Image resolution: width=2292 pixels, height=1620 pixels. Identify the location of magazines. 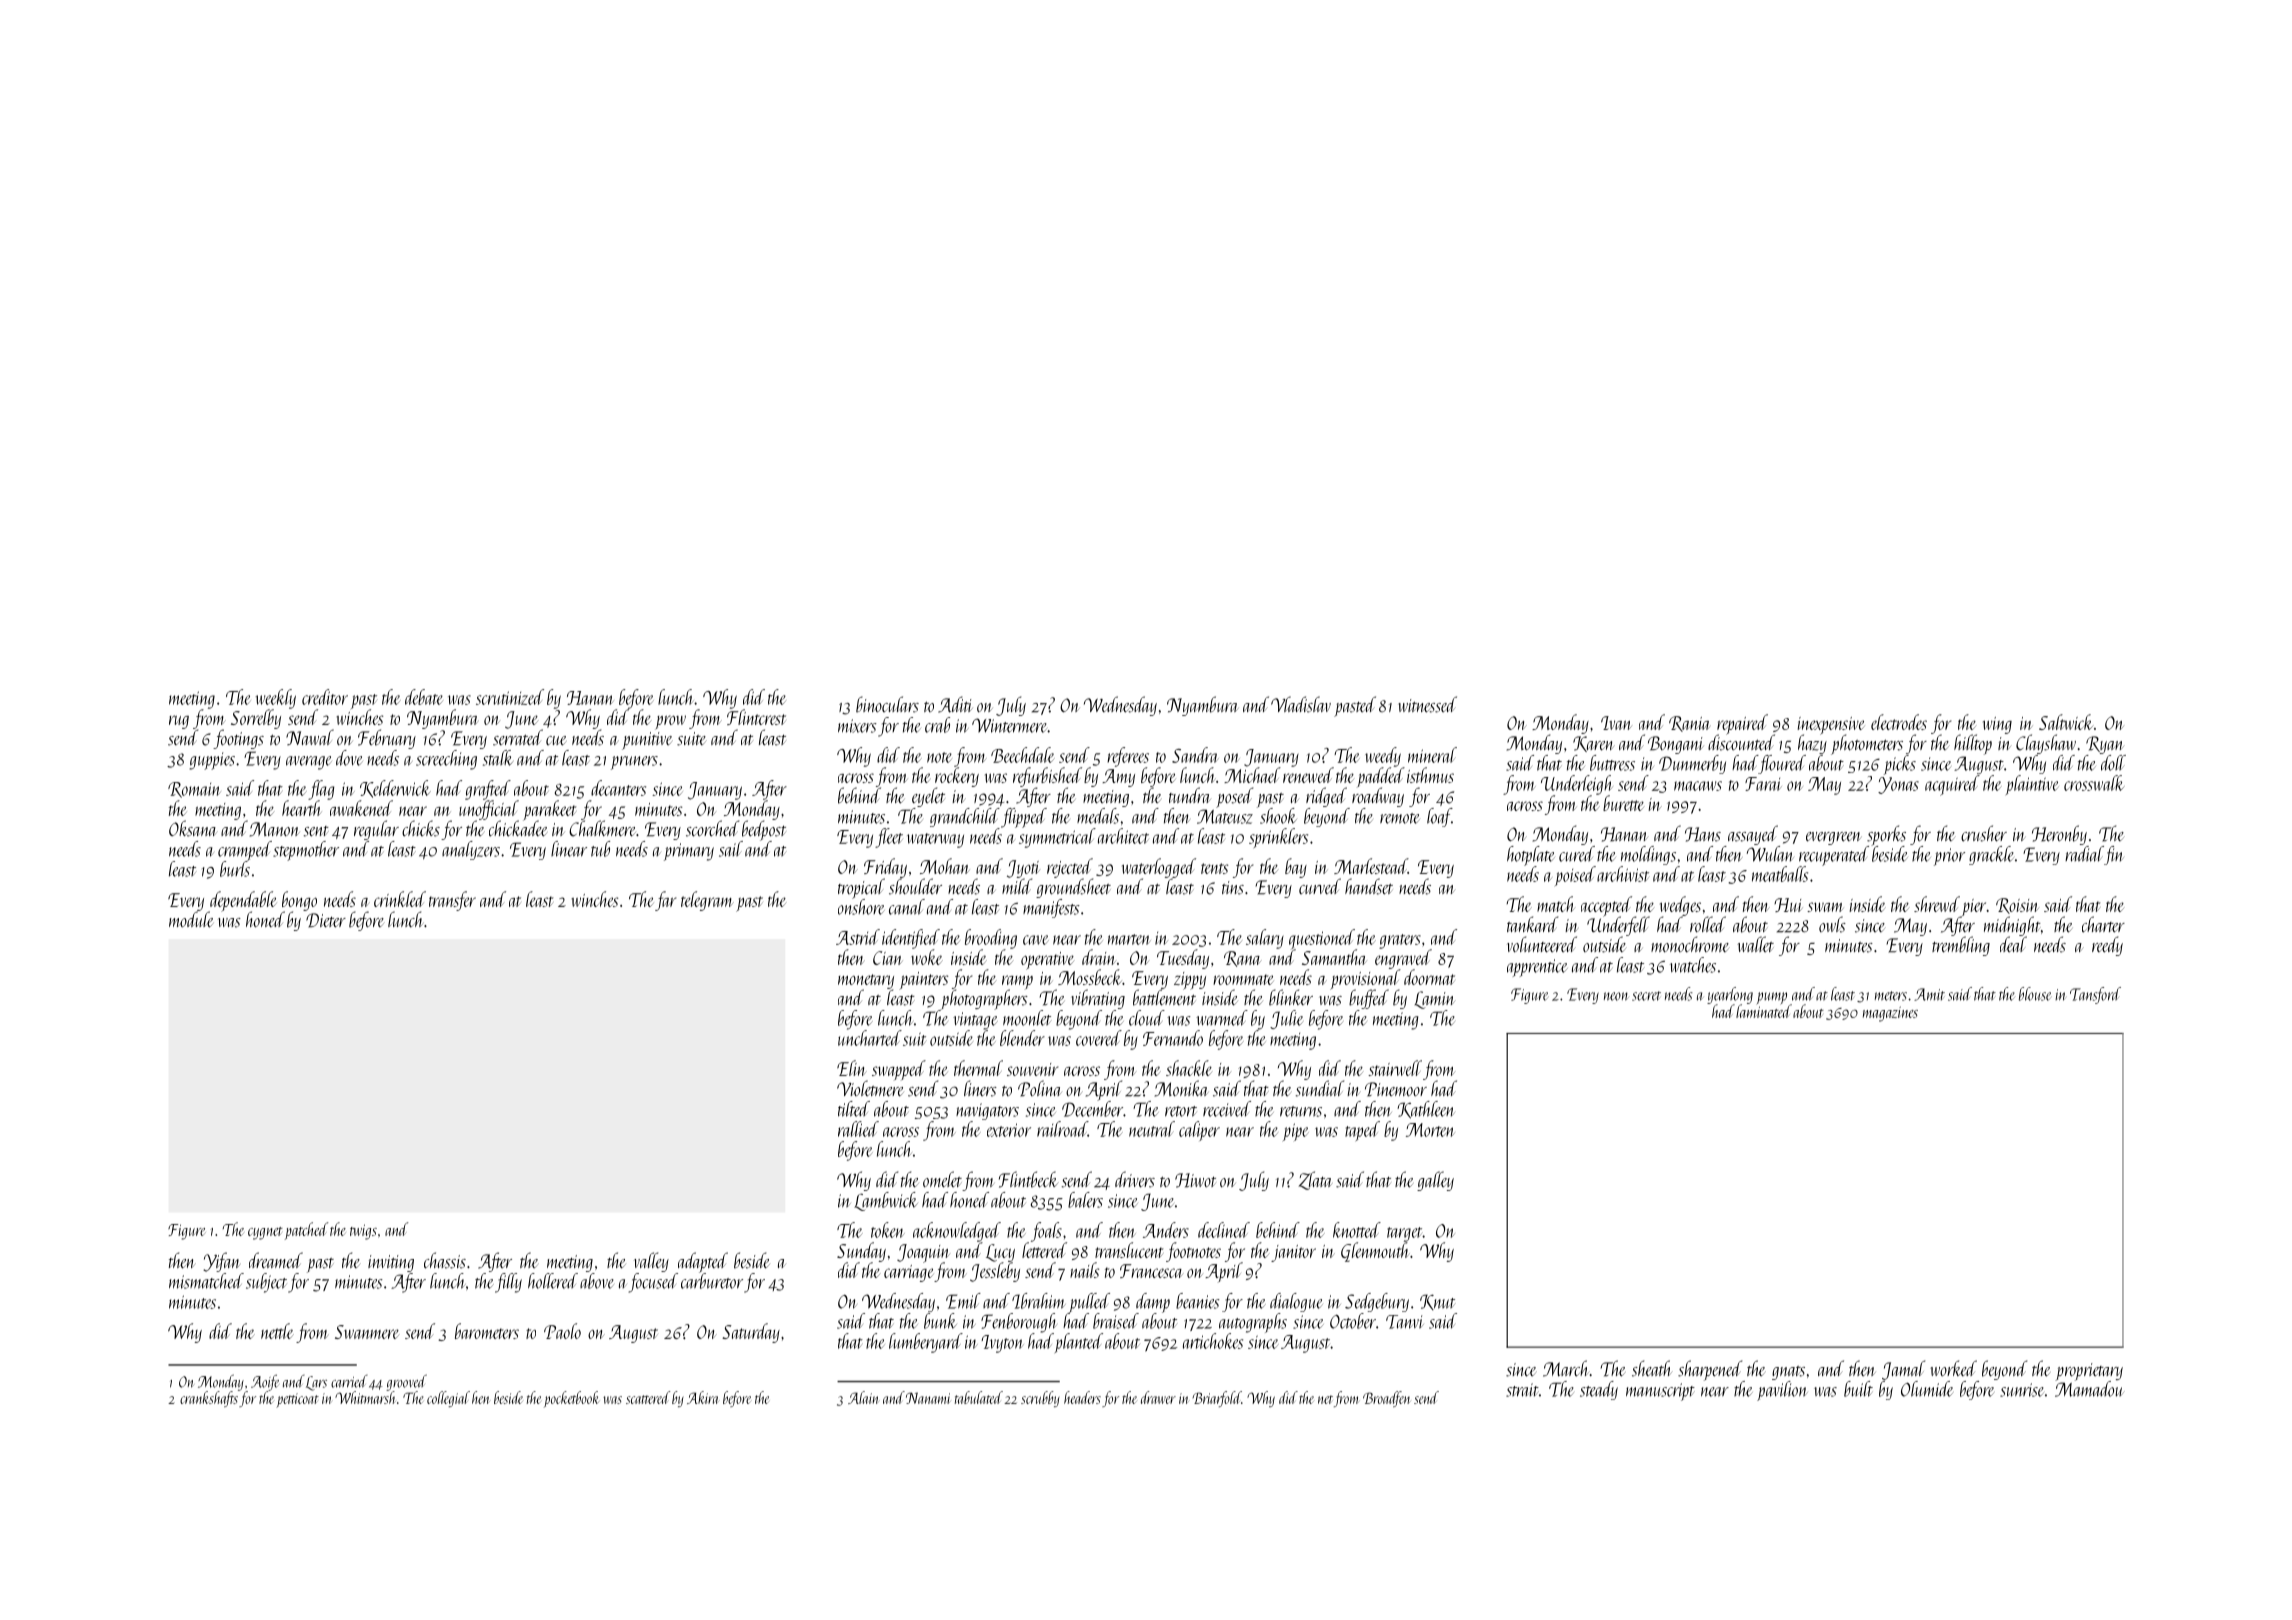
(1890, 1014).
